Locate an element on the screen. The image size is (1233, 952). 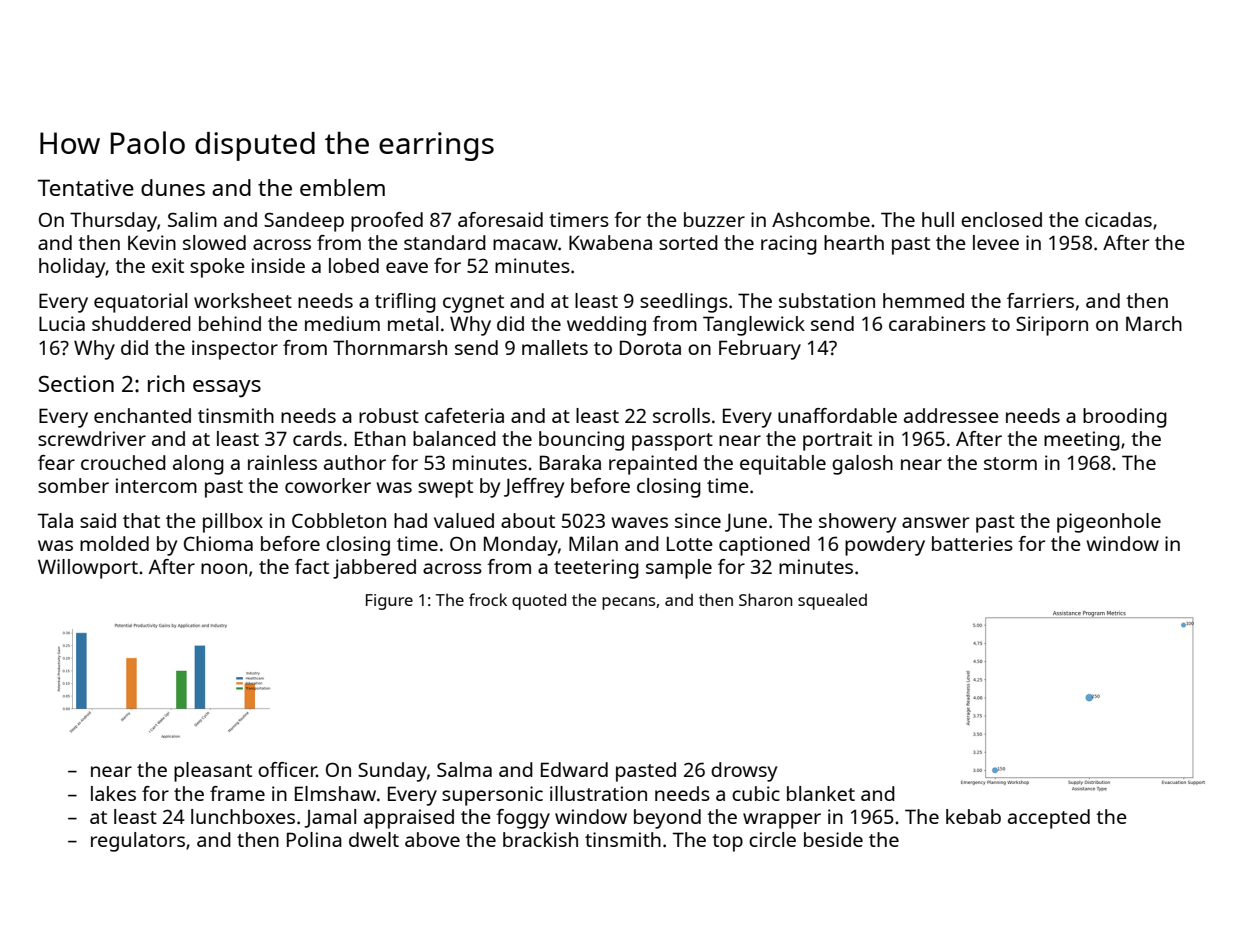
Tentative is located at coordinates (86, 187).
